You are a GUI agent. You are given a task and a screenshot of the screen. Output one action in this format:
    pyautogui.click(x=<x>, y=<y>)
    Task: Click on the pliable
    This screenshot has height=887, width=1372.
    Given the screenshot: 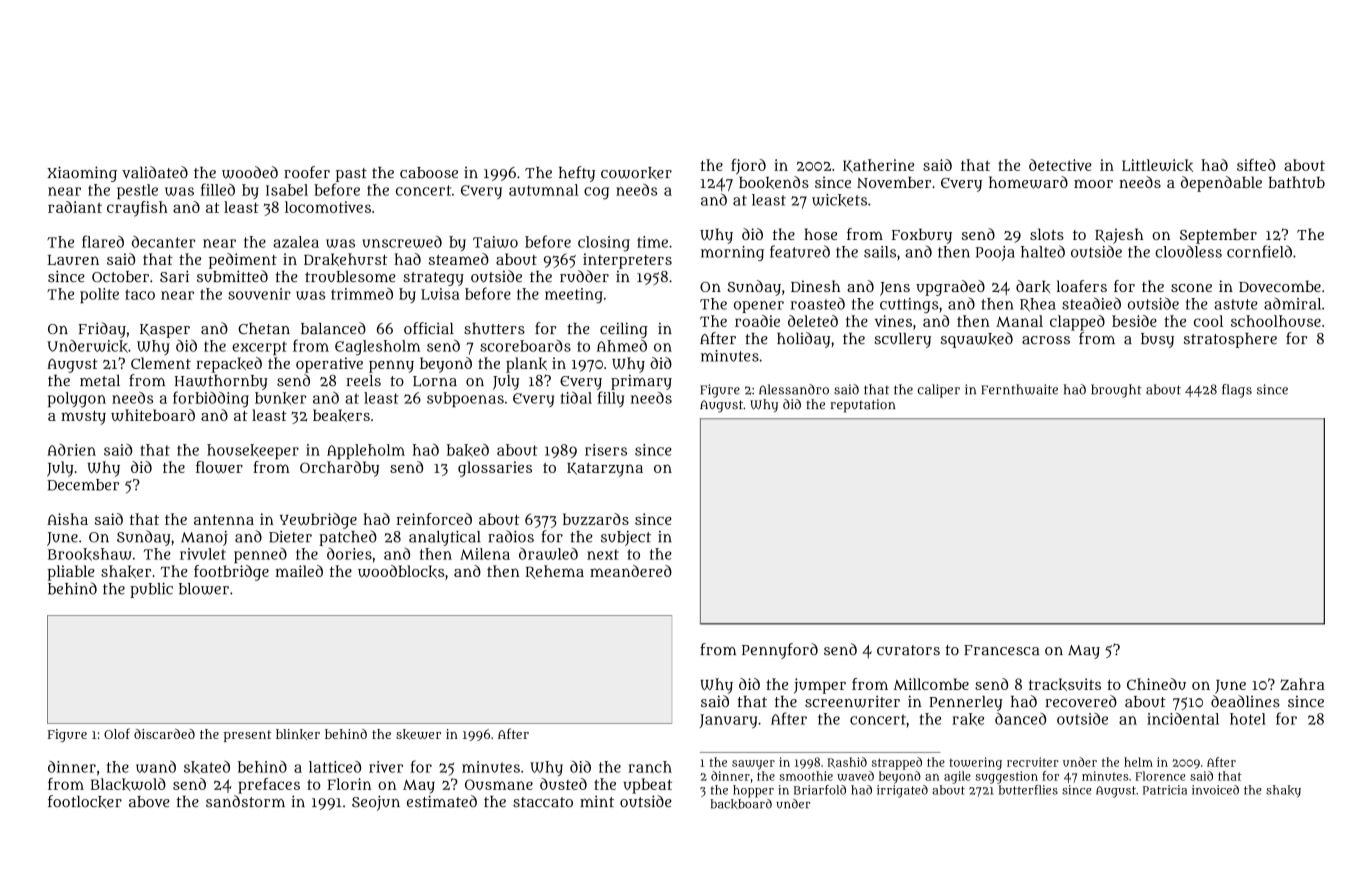 What is the action you would take?
    pyautogui.click(x=71, y=573)
